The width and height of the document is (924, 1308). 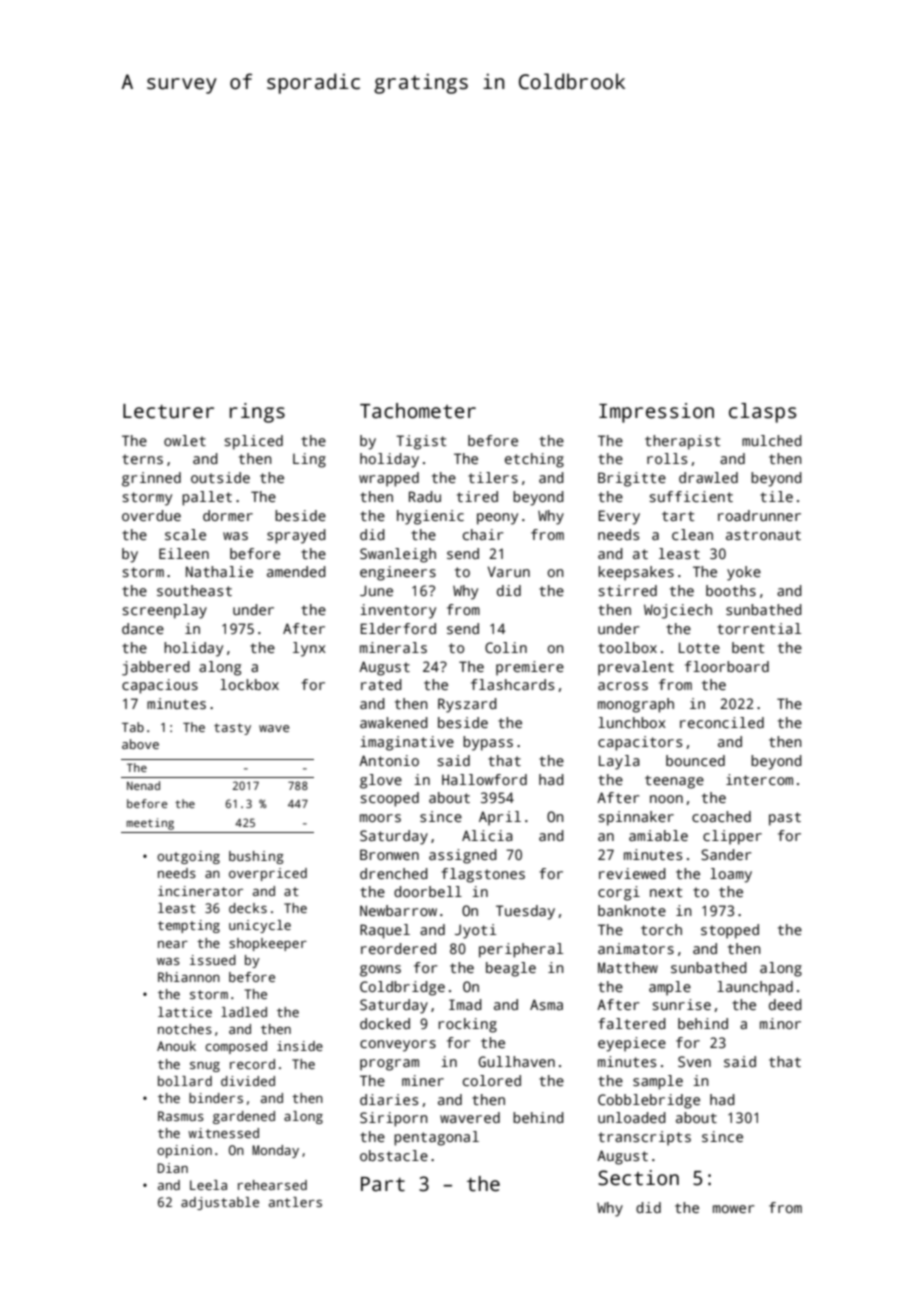 What do you see at coordinates (268, 944) in the document?
I see `shopkeeper` at bounding box center [268, 944].
